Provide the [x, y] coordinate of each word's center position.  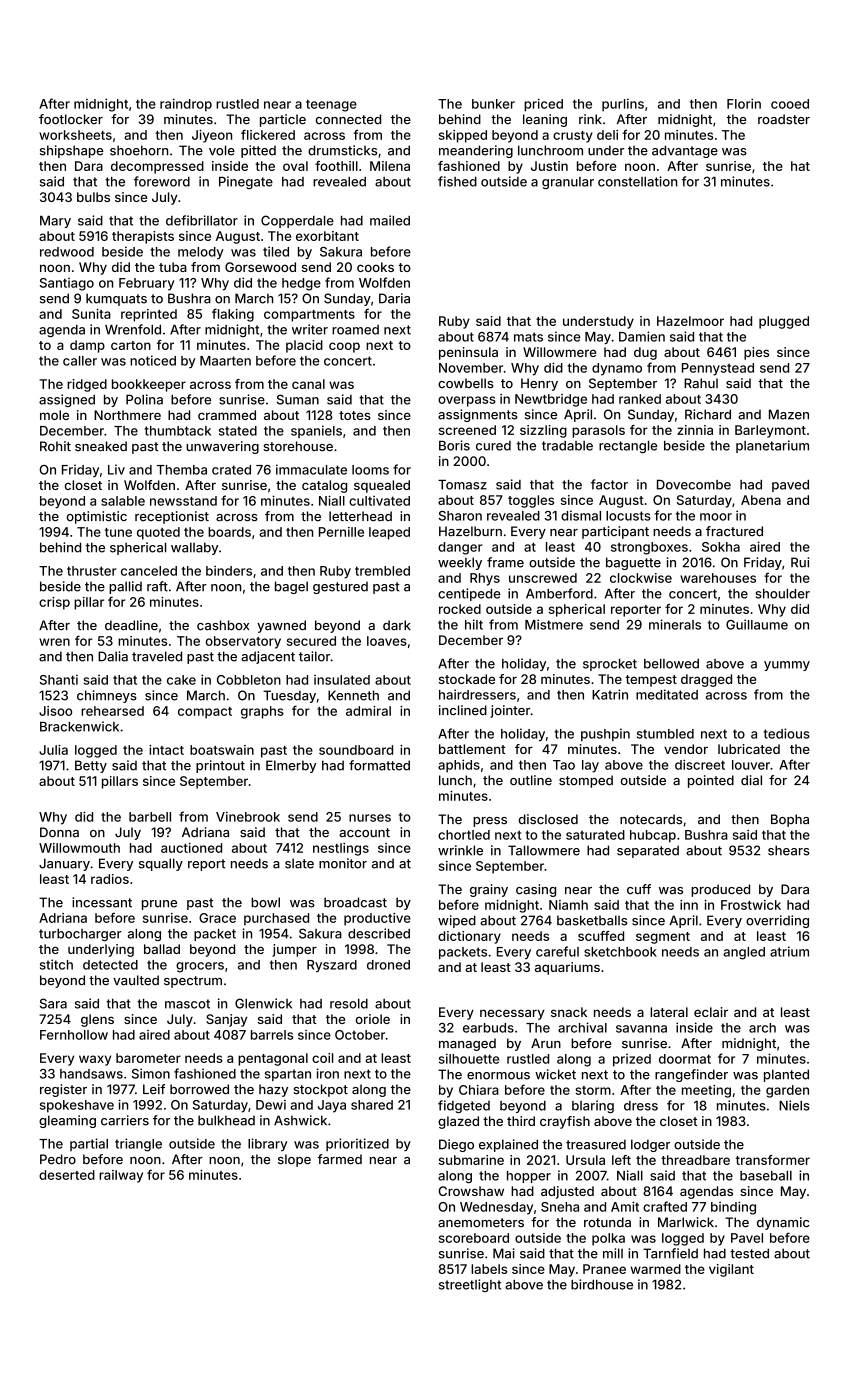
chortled [464, 835]
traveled [157, 656]
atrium [789, 951]
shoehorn [139, 150]
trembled [382, 571]
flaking [233, 315]
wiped [457, 921]
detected [110, 965]
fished [457, 181]
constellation [637, 181]
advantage [685, 151]
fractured [734, 531]
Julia [53, 750]
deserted [67, 1175]
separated [648, 851]
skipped [463, 136]
